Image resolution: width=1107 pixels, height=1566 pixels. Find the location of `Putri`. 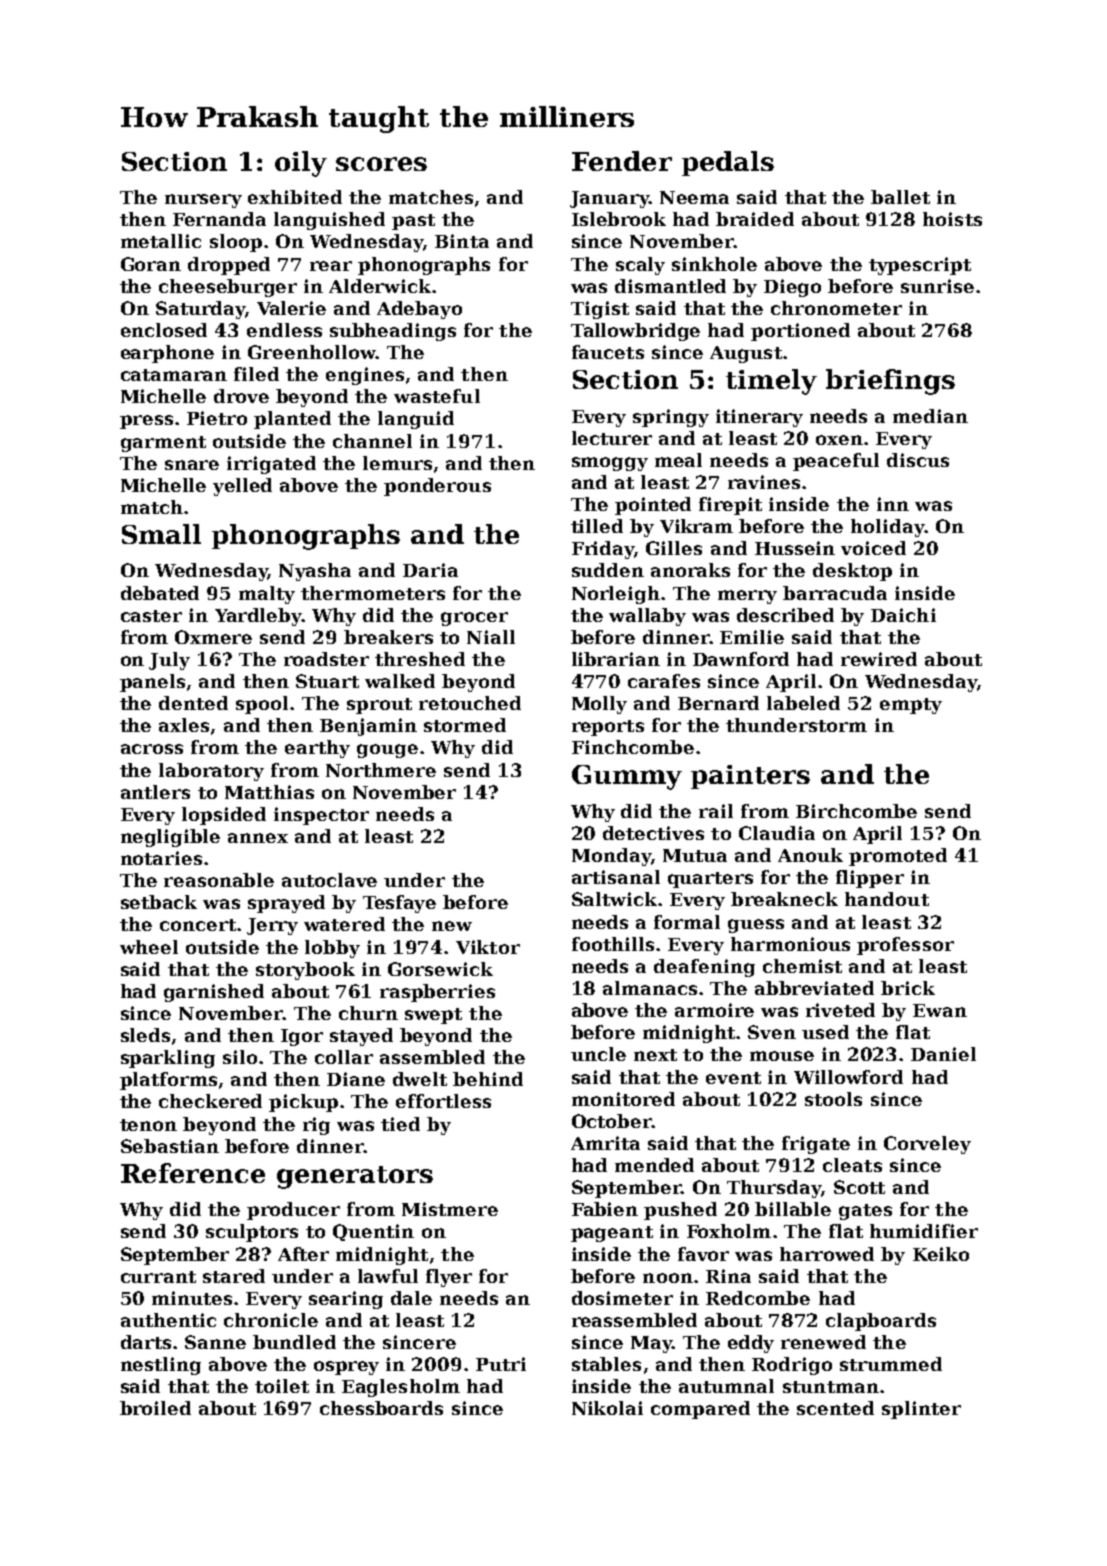

Putri is located at coordinates (501, 1364).
